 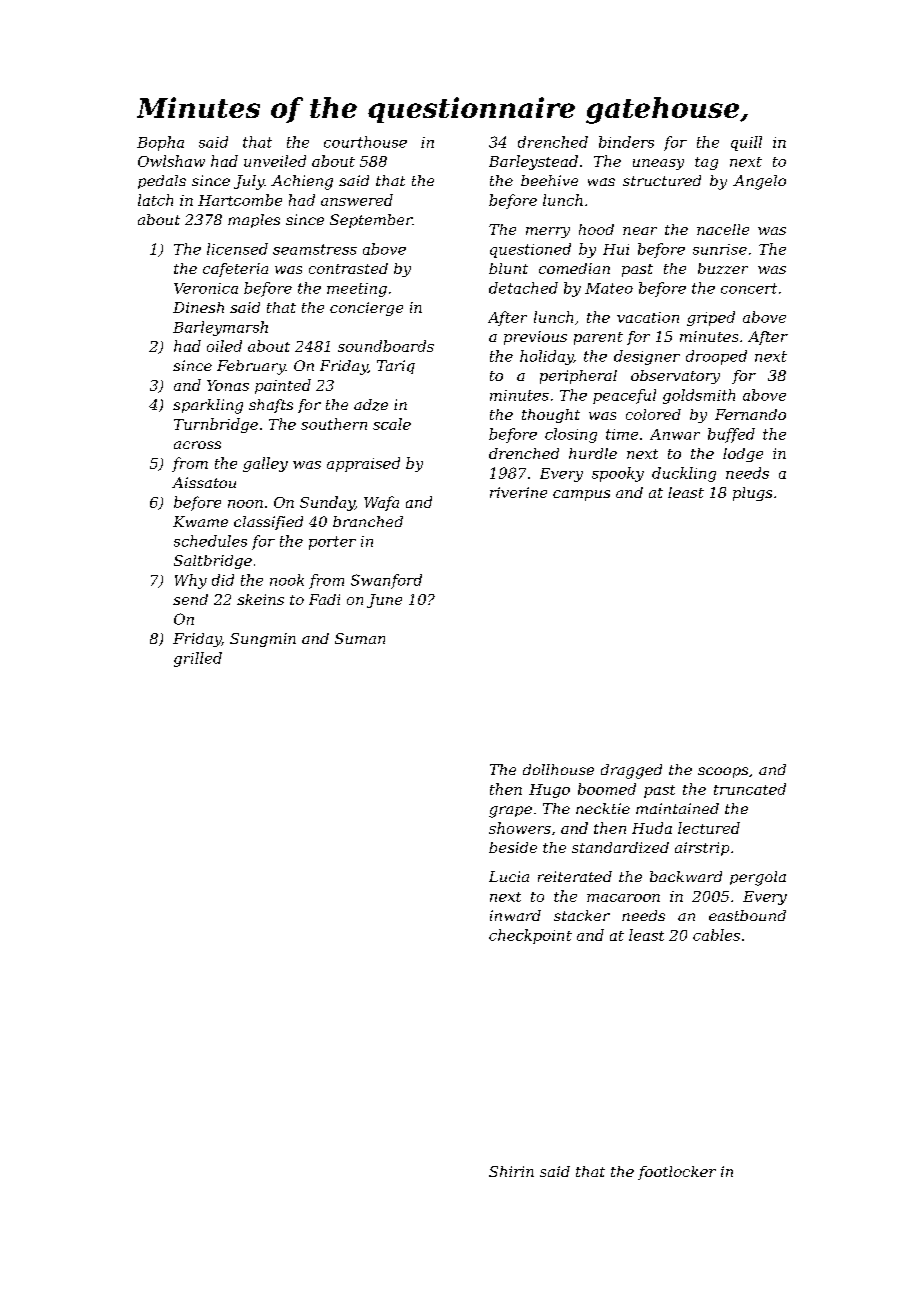 What do you see at coordinates (386, 346) in the screenshot?
I see `soundboards` at bounding box center [386, 346].
